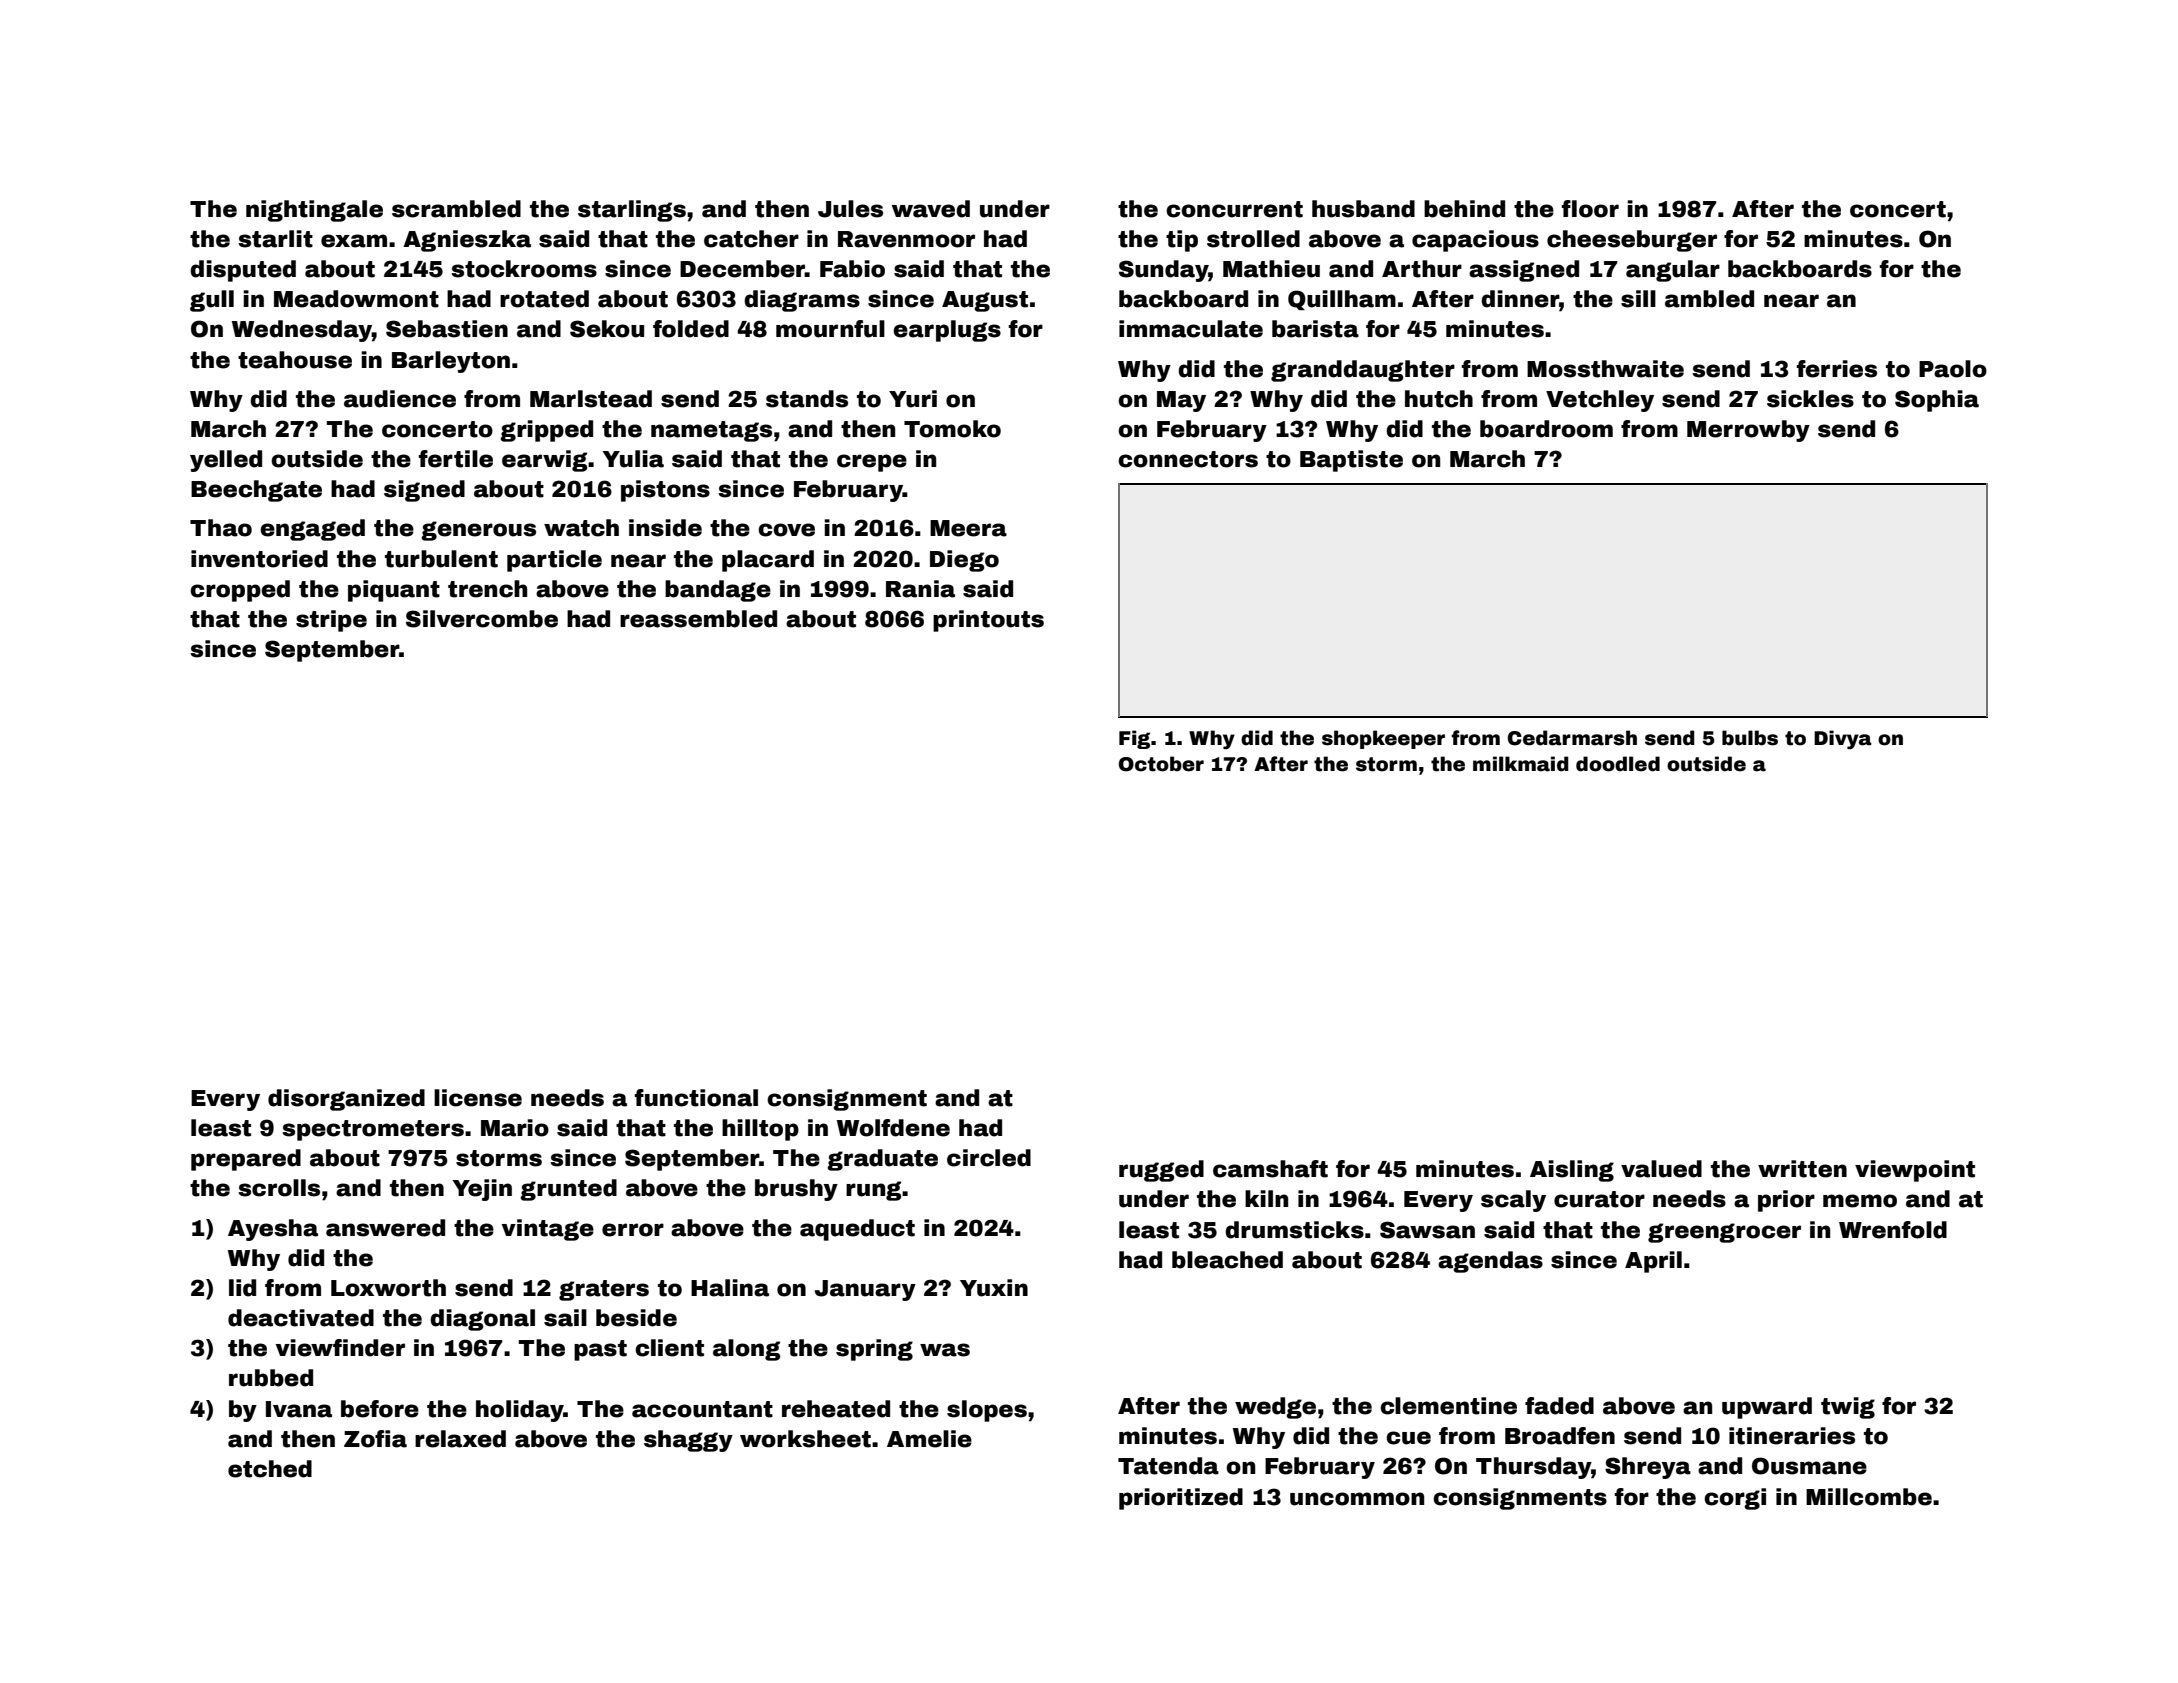 The height and width of the image is (1683, 2178). What do you see at coordinates (478, 1098) in the image?
I see `license` at bounding box center [478, 1098].
